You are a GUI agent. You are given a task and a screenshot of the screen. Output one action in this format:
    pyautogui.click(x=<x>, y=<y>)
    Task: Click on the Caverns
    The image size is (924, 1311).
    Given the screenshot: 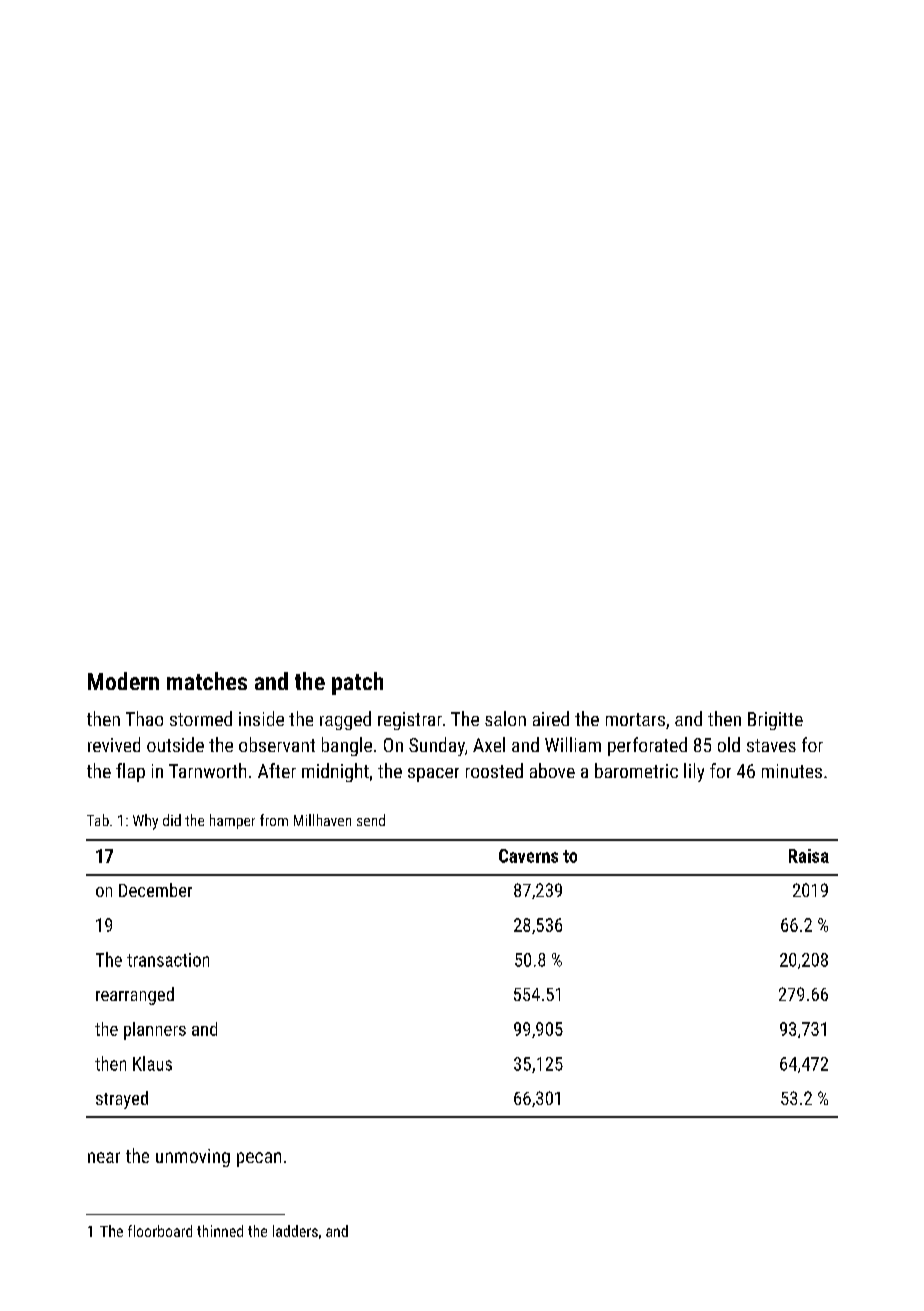 What is the action you would take?
    pyautogui.click(x=528, y=856)
